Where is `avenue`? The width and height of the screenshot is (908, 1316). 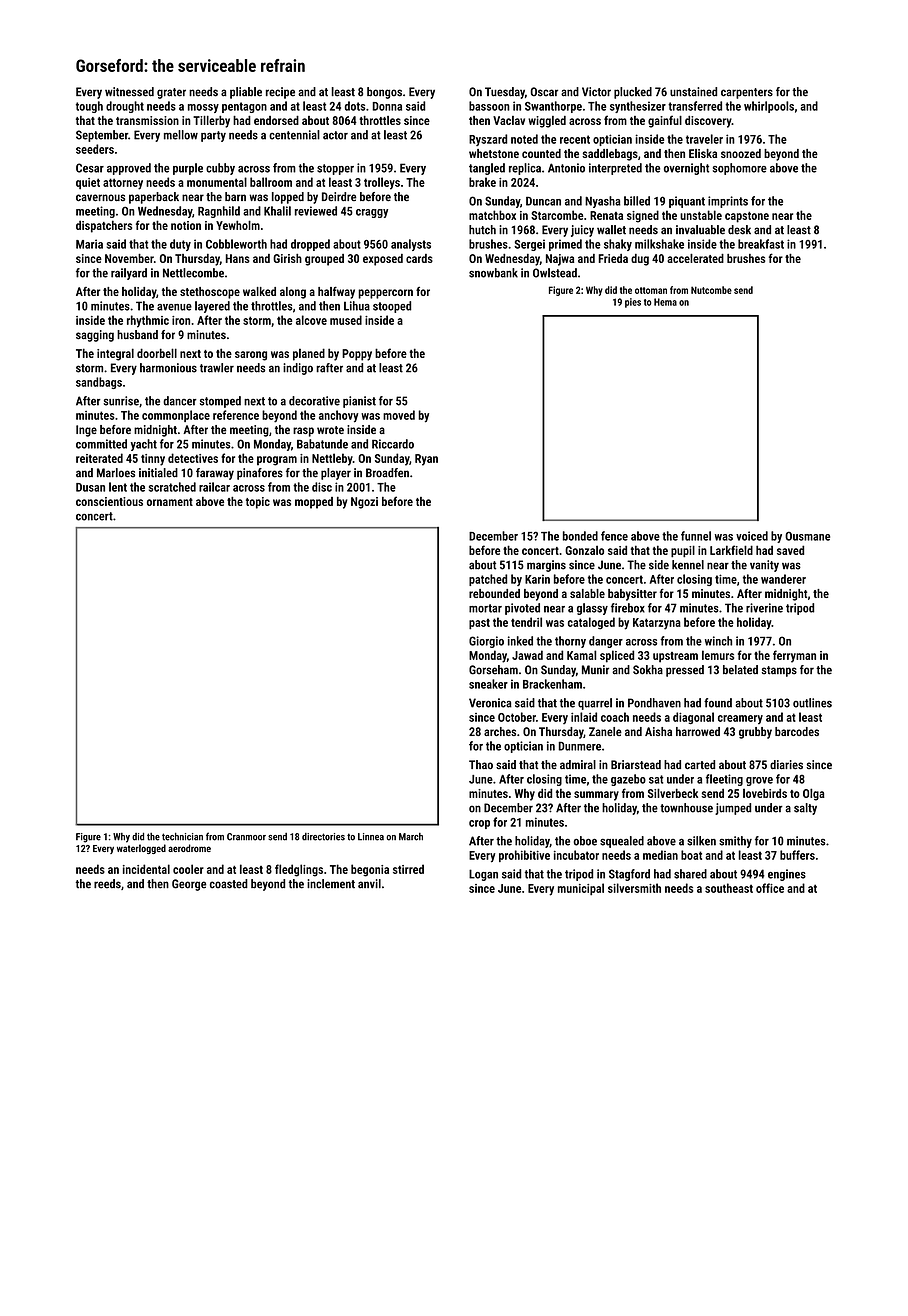
avenue is located at coordinates (174, 307).
